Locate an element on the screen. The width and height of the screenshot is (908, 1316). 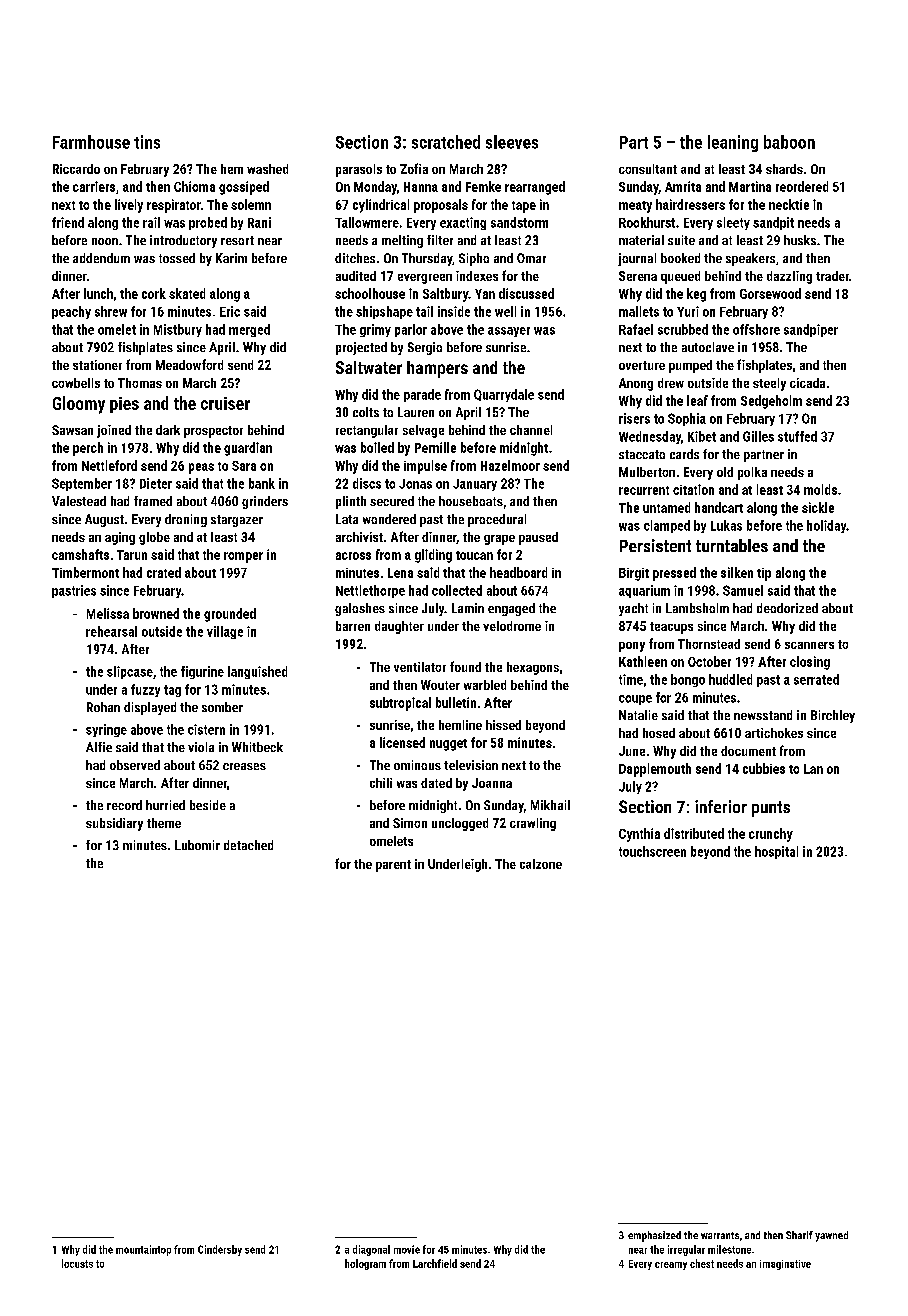
Whitbeck is located at coordinates (257, 747).
